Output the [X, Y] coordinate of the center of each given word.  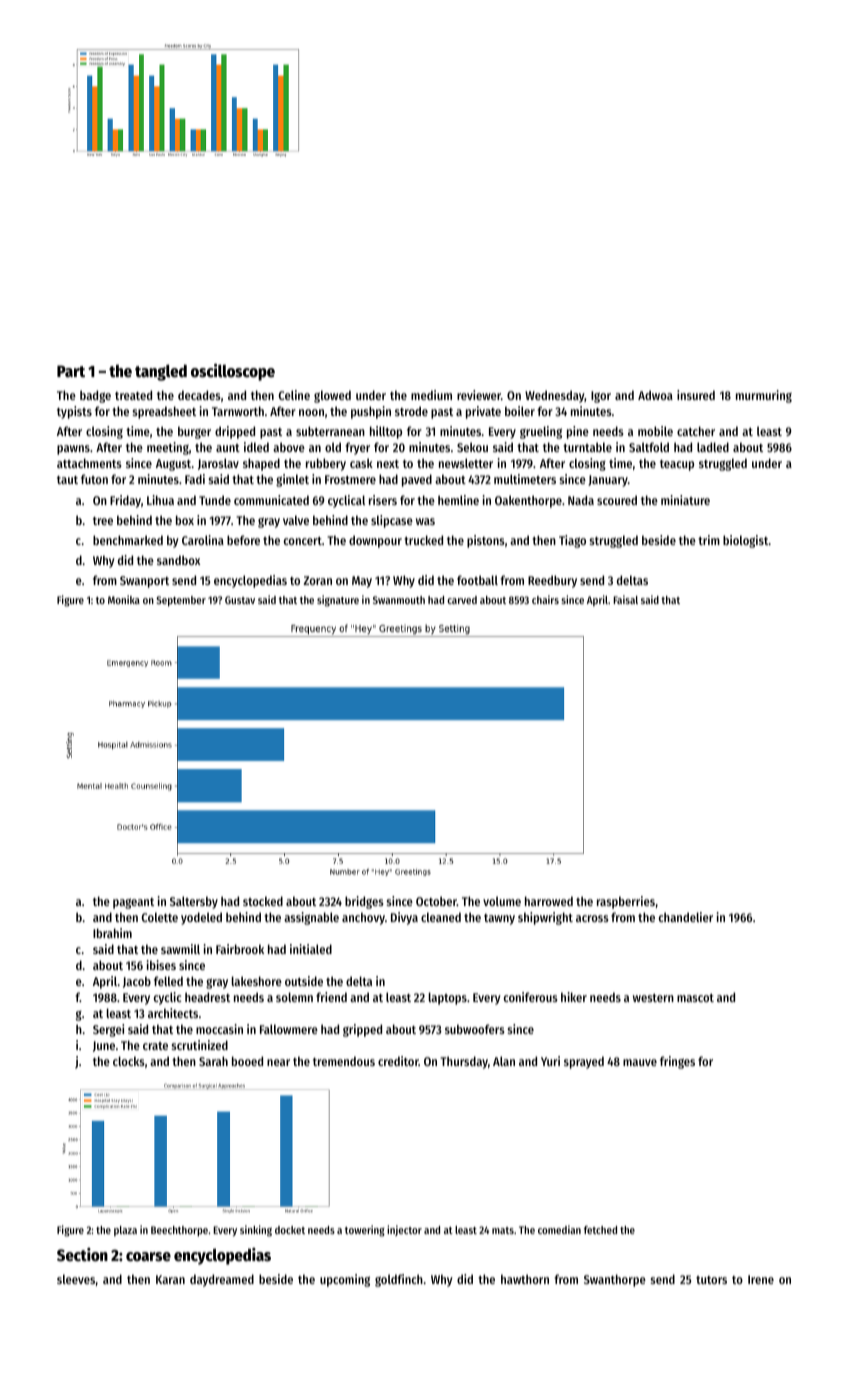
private [483, 412]
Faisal [625, 599]
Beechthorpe [179, 1231]
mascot [695, 998]
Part [71, 371]
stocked [263, 901]
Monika [124, 599]
